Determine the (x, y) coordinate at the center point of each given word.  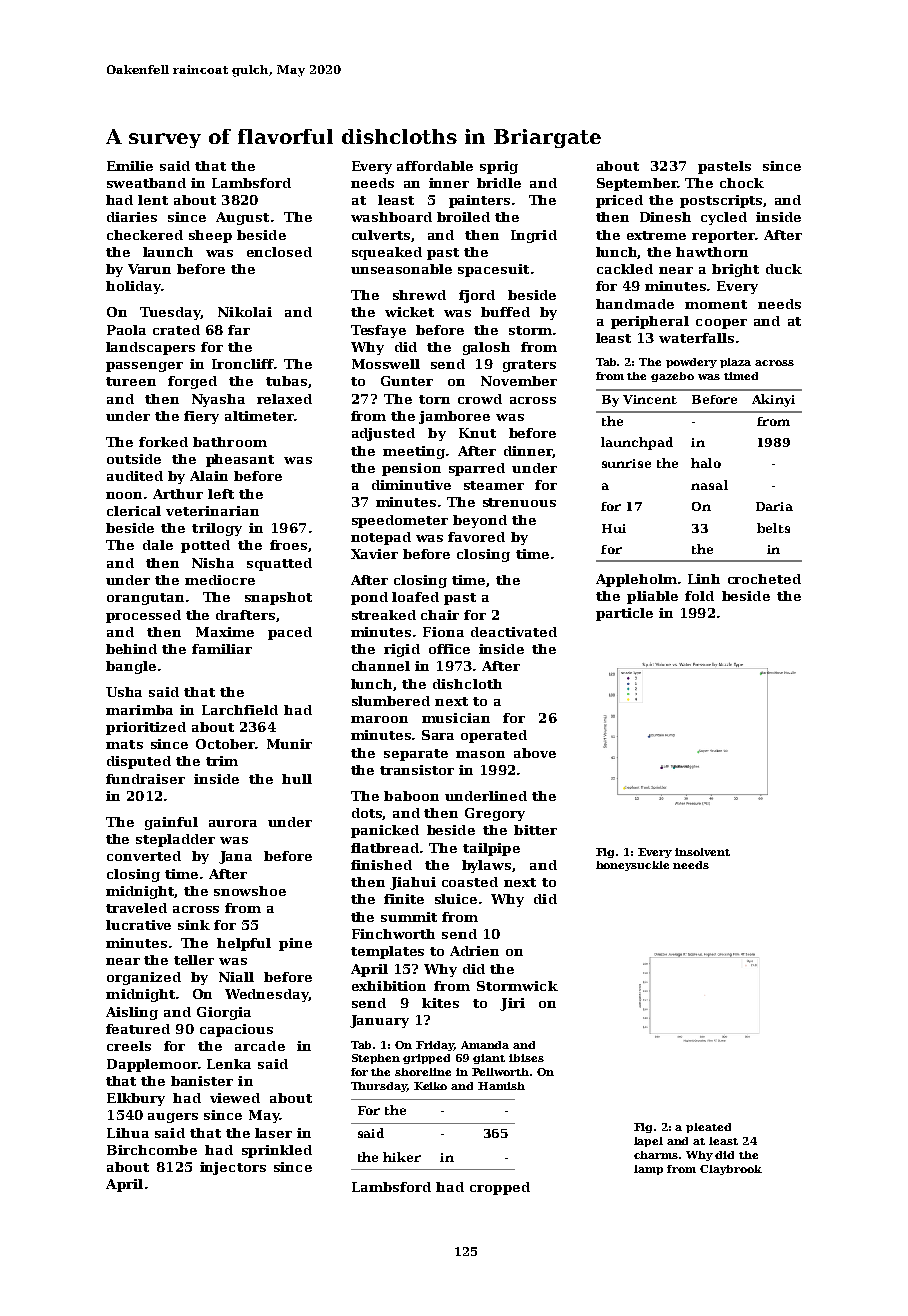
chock (742, 183)
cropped (500, 1188)
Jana (235, 857)
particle (624, 614)
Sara (438, 735)
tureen (131, 381)
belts (773, 528)
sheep (210, 236)
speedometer (400, 521)
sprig (499, 167)
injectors (233, 1168)
